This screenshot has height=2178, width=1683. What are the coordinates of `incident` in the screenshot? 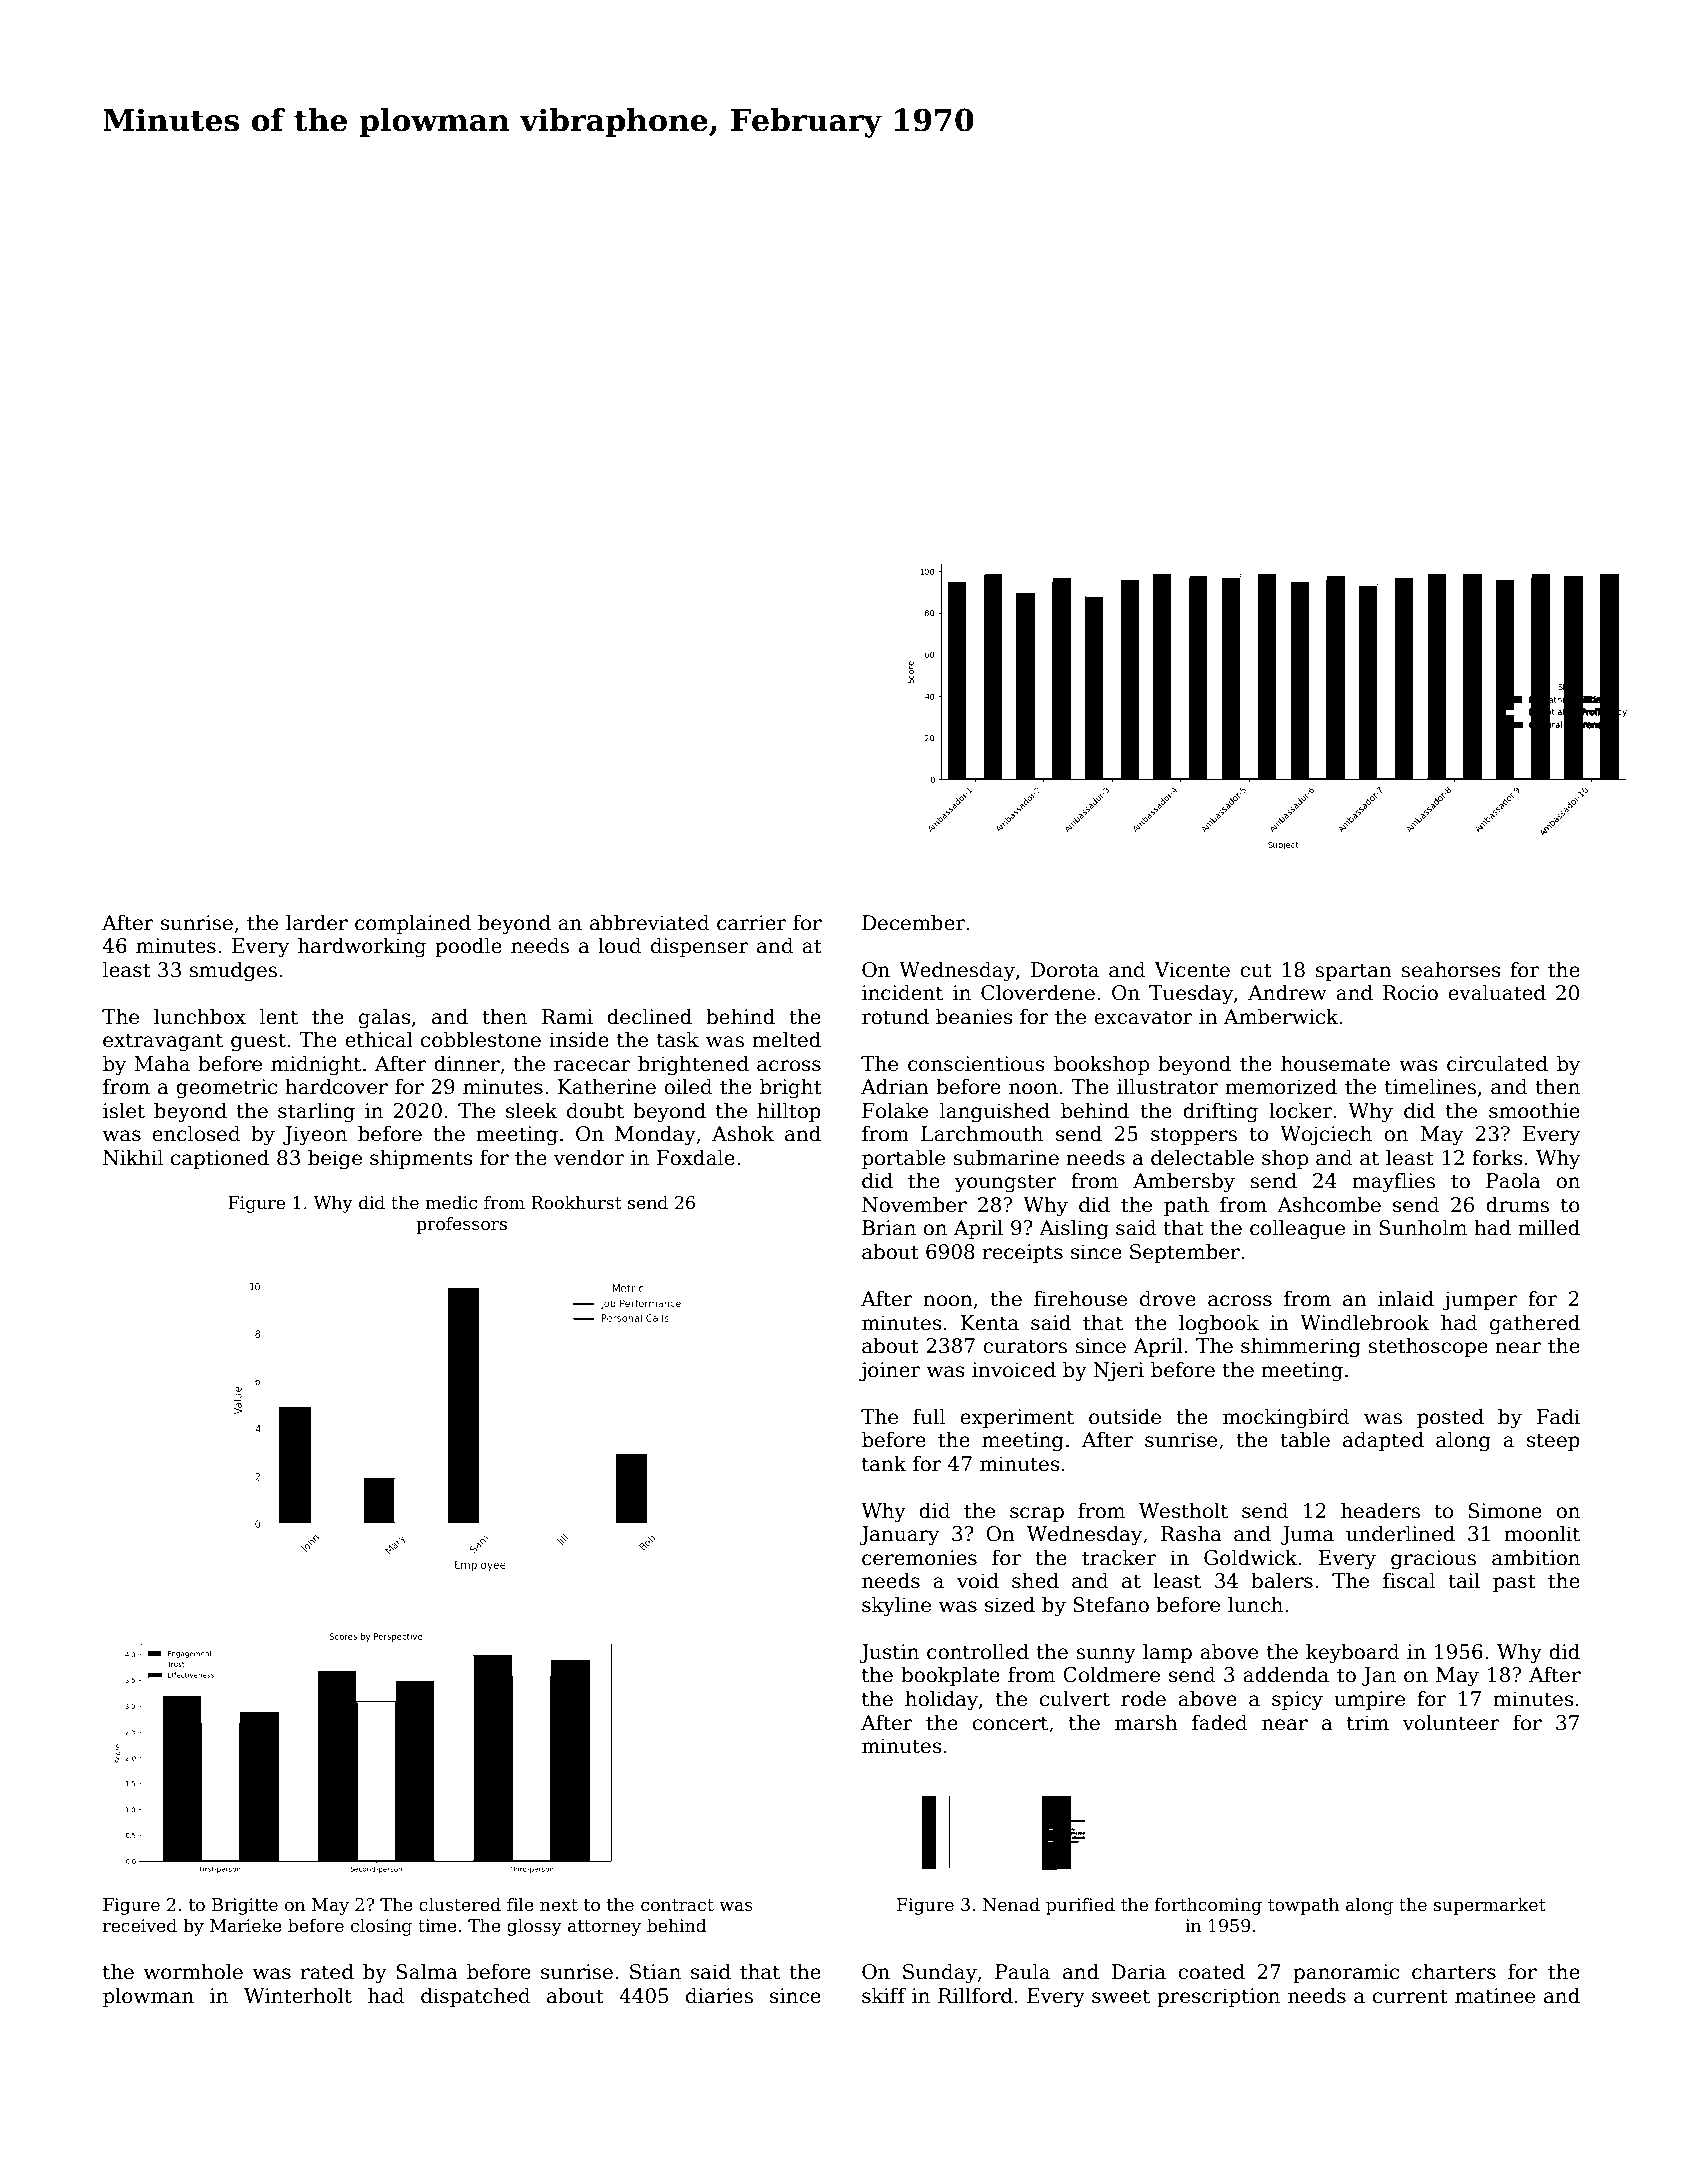 It's located at (902, 992).
